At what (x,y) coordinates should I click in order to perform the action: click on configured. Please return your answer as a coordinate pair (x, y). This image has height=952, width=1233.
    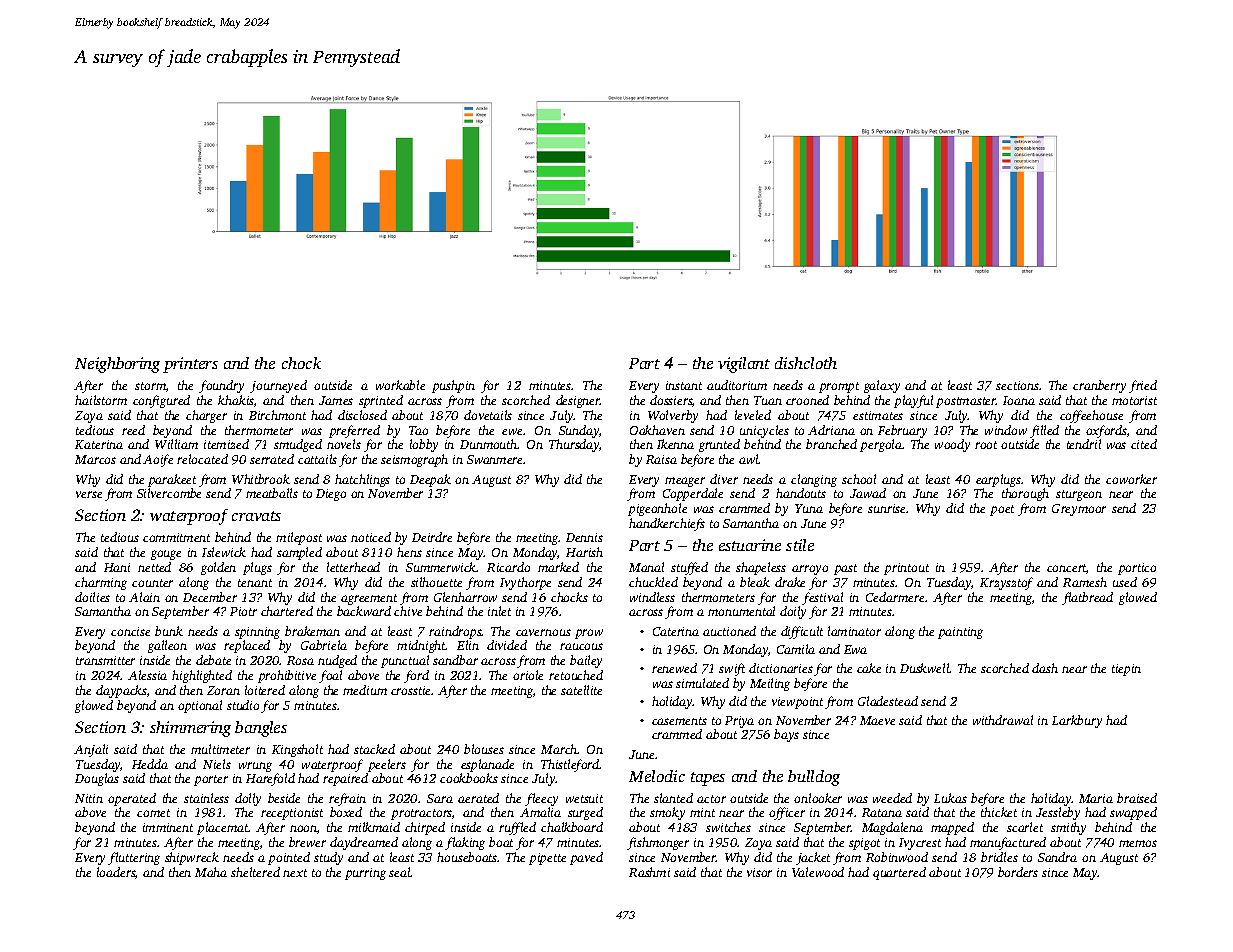
    Looking at the image, I should click on (161, 401).
